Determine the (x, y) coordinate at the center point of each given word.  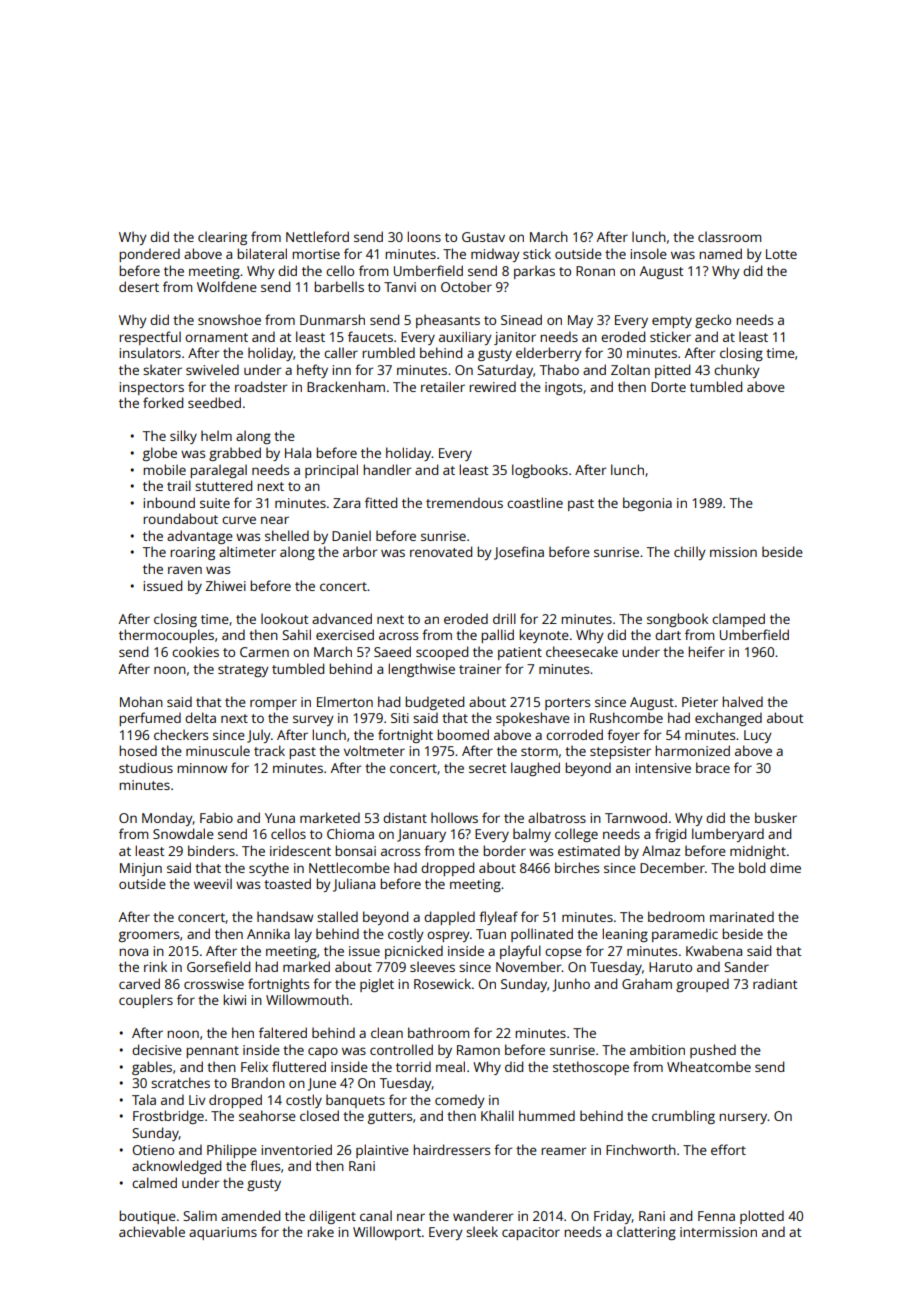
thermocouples (166, 636)
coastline (535, 502)
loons (424, 236)
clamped (738, 620)
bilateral (262, 253)
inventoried (296, 1149)
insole (648, 253)
